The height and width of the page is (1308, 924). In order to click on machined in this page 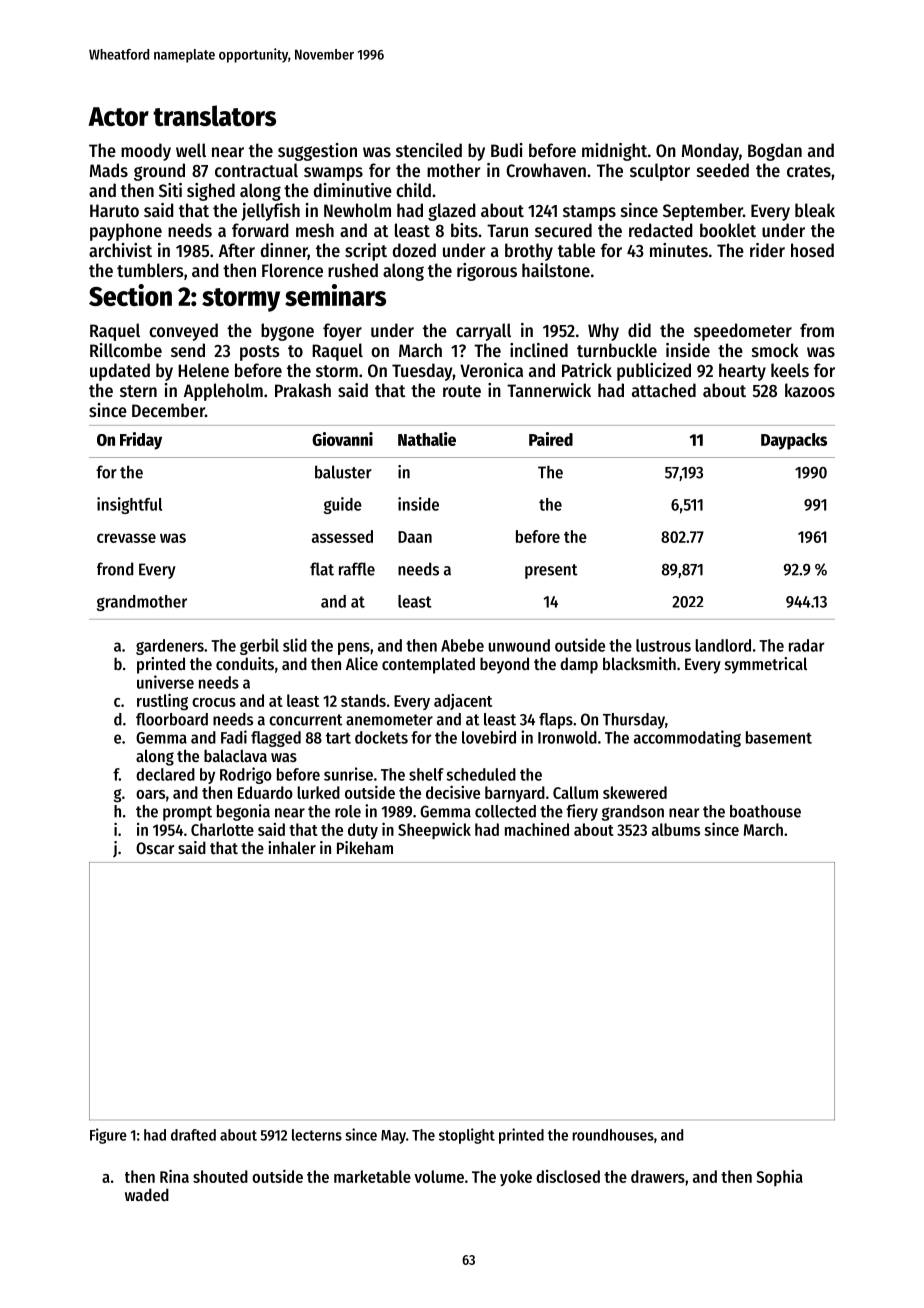, I will do `click(537, 829)`.
